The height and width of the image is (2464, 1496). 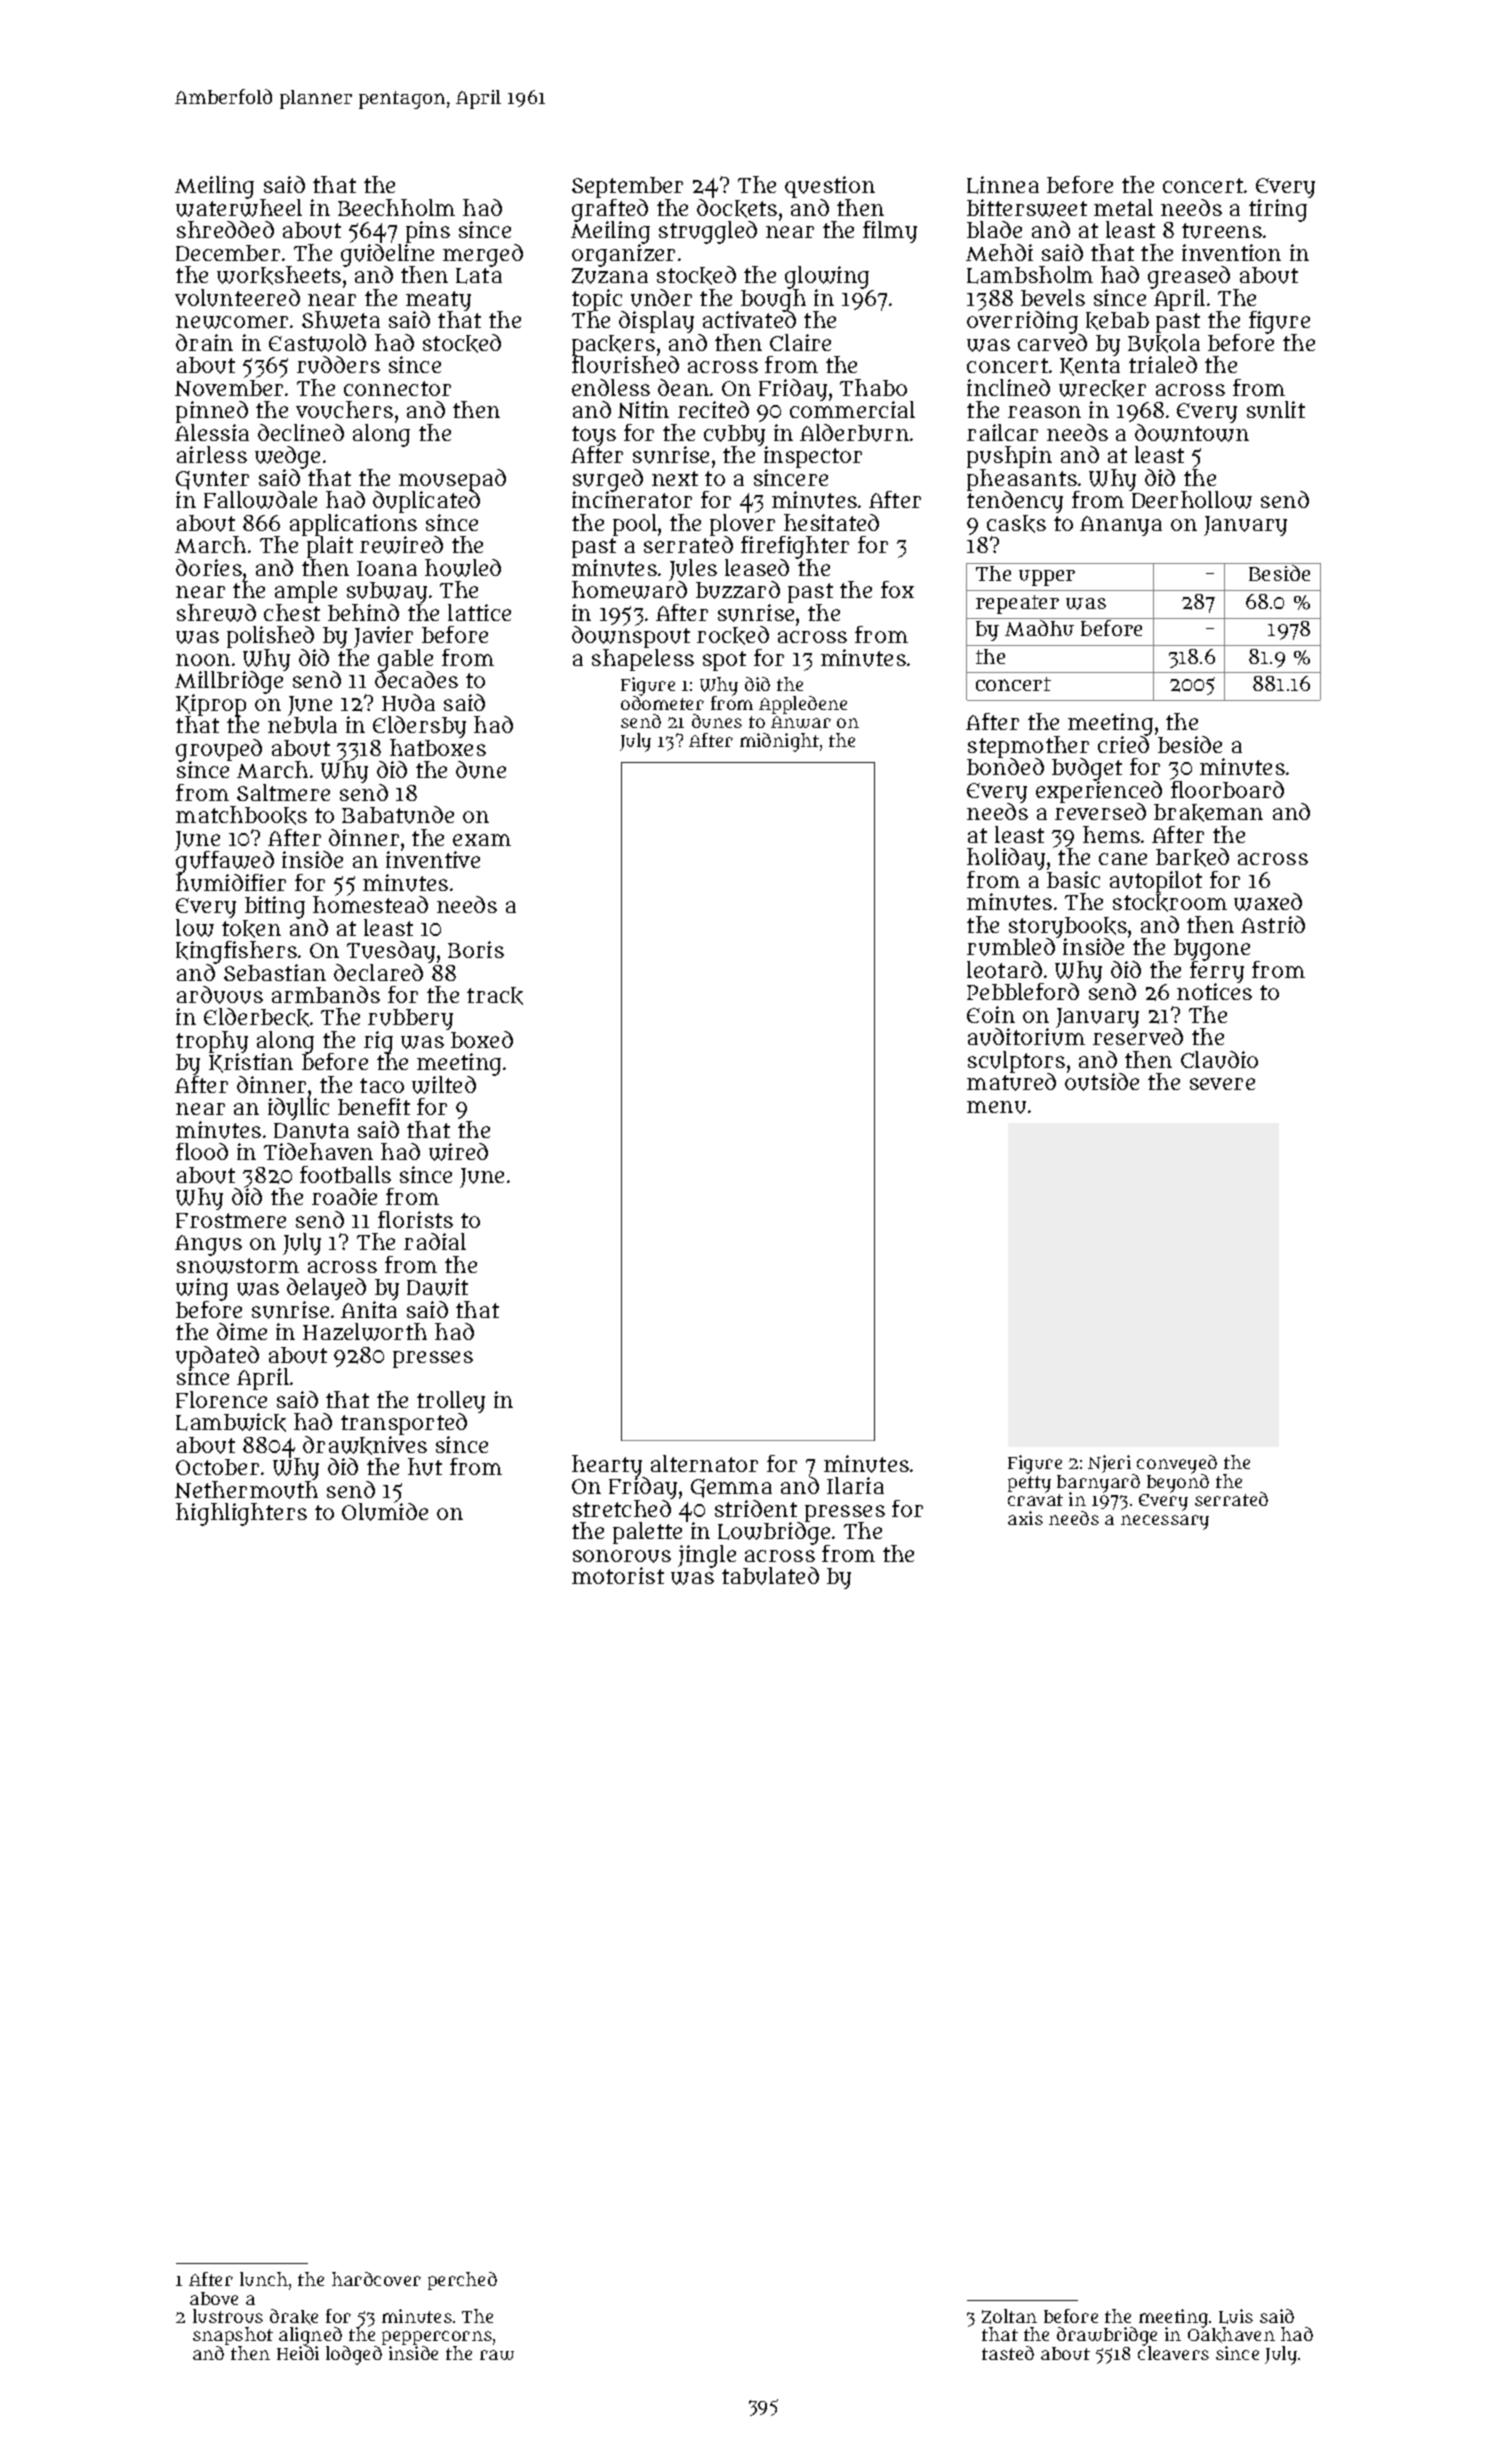 I want to click on highlighters, so click(x=241, y=1514).
